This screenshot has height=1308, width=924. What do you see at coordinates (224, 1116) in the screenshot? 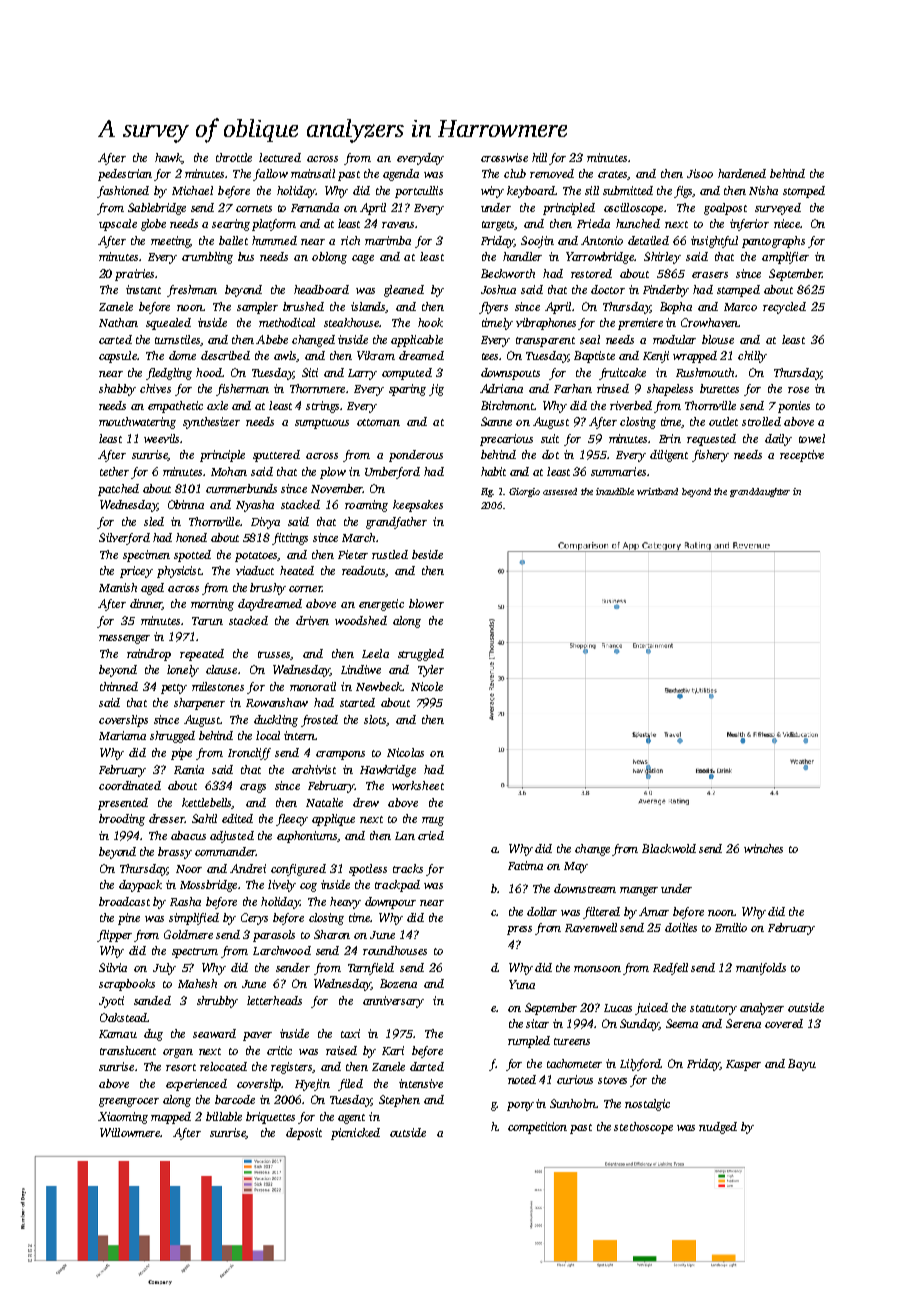
I see `billable` at bounding box center [224, 1116].
